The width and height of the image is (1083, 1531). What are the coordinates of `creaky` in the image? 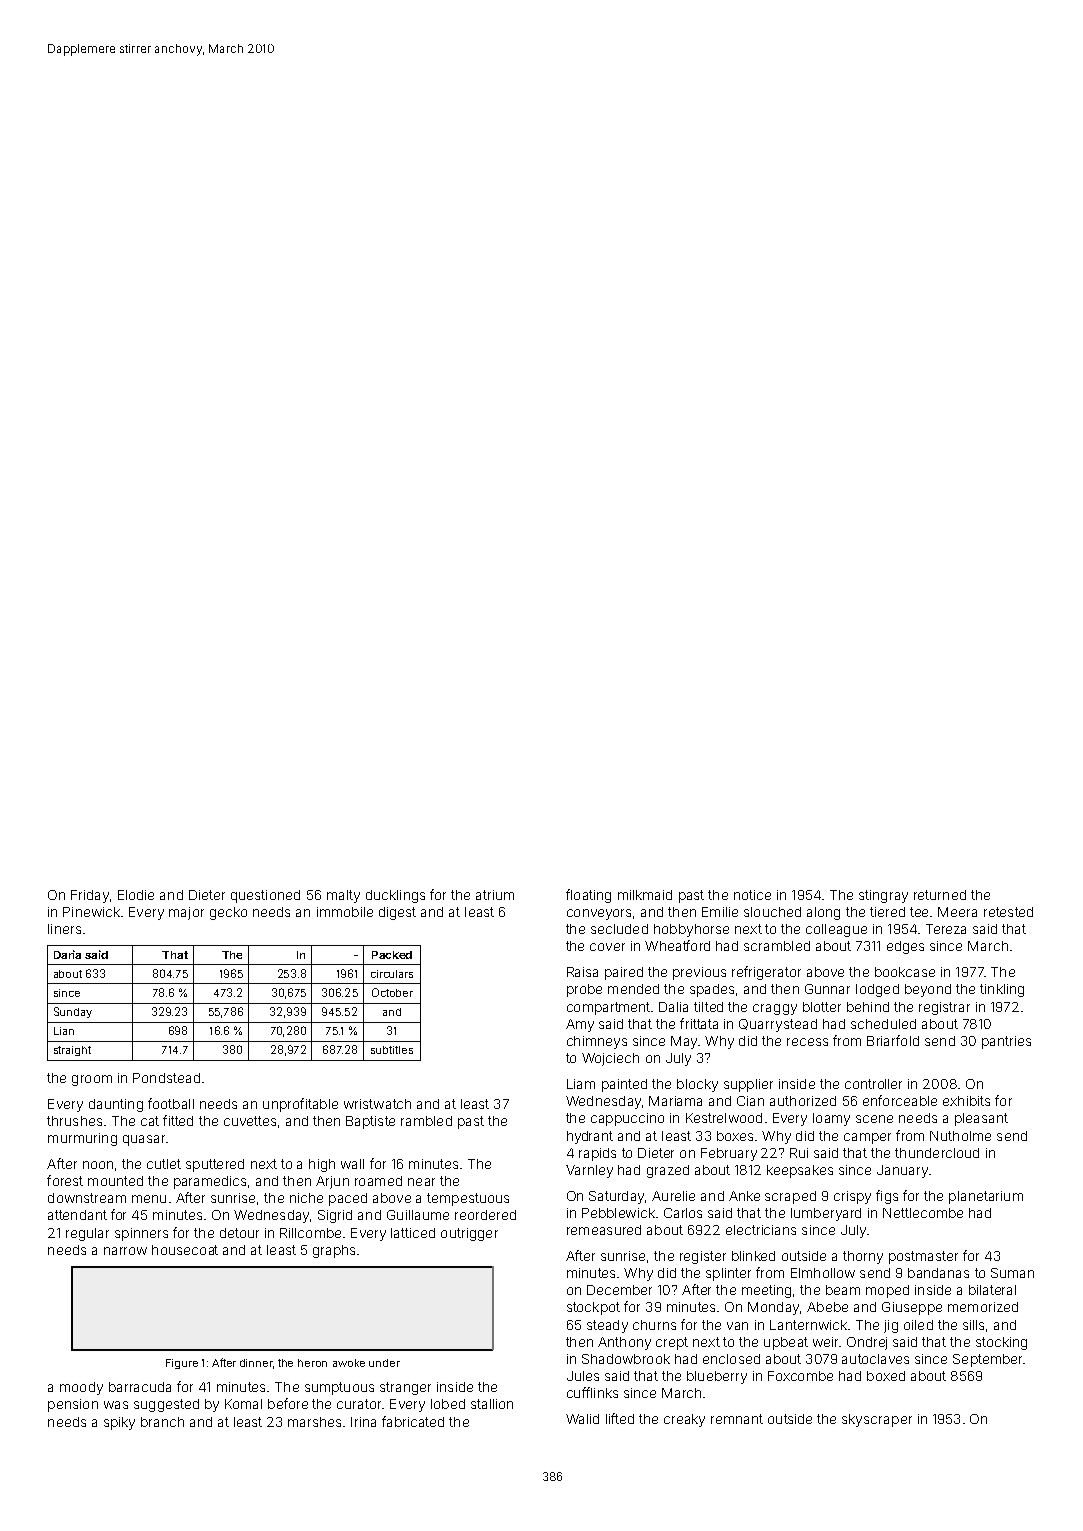 It's located at (684, 1420).
